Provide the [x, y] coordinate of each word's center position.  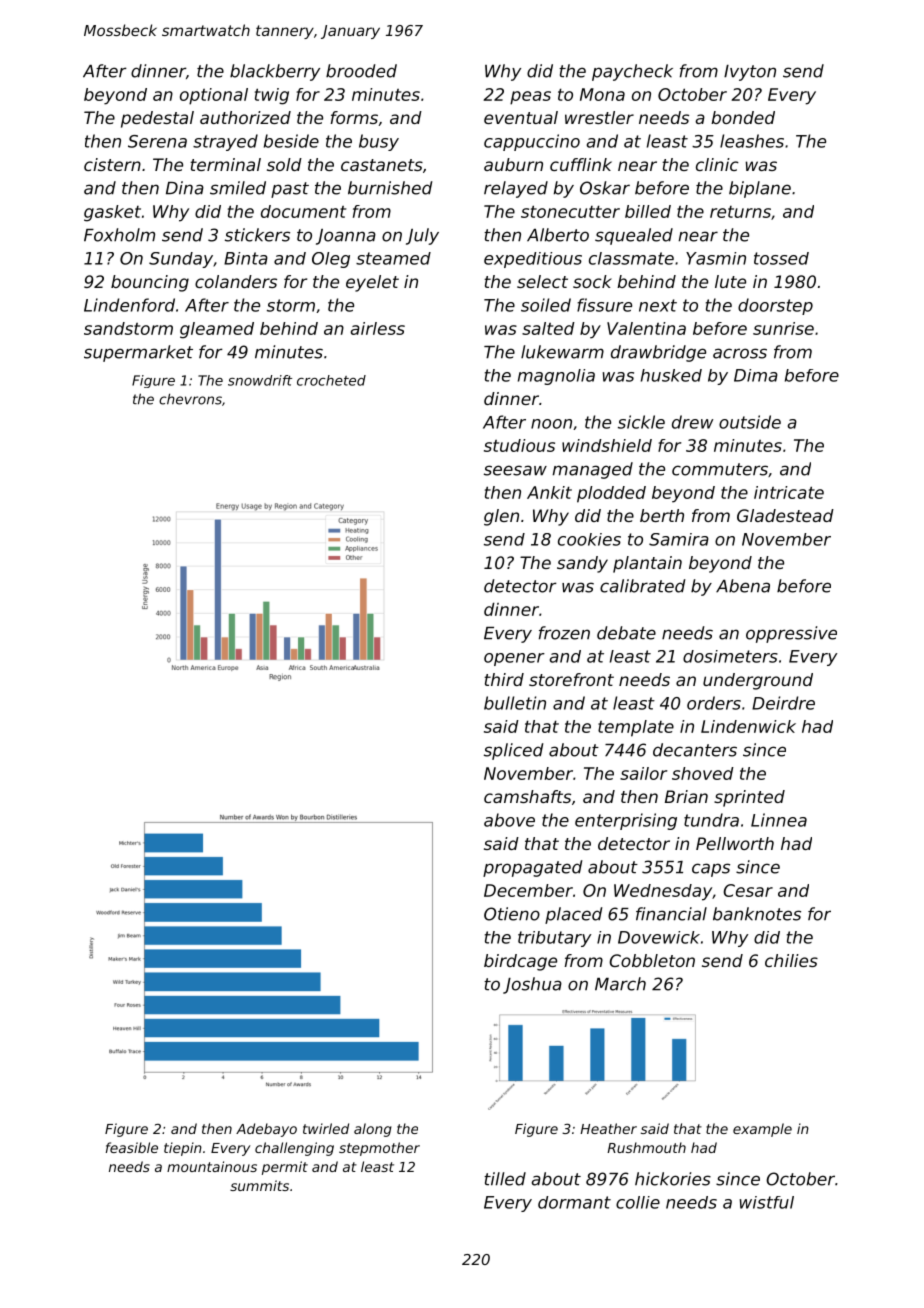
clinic [717, 164]
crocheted [331, 380]
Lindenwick [748, 726]
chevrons [190, 399]
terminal [225, 164]
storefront [571, 679]
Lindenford [129, 305]
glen [501, 517]
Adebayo [266, 1130]
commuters [720, 469]
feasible [132, 1147]
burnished [390, 188]
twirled [326, 1128]
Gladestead [785, 515]
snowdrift [260, 380]
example [762, 1130]
